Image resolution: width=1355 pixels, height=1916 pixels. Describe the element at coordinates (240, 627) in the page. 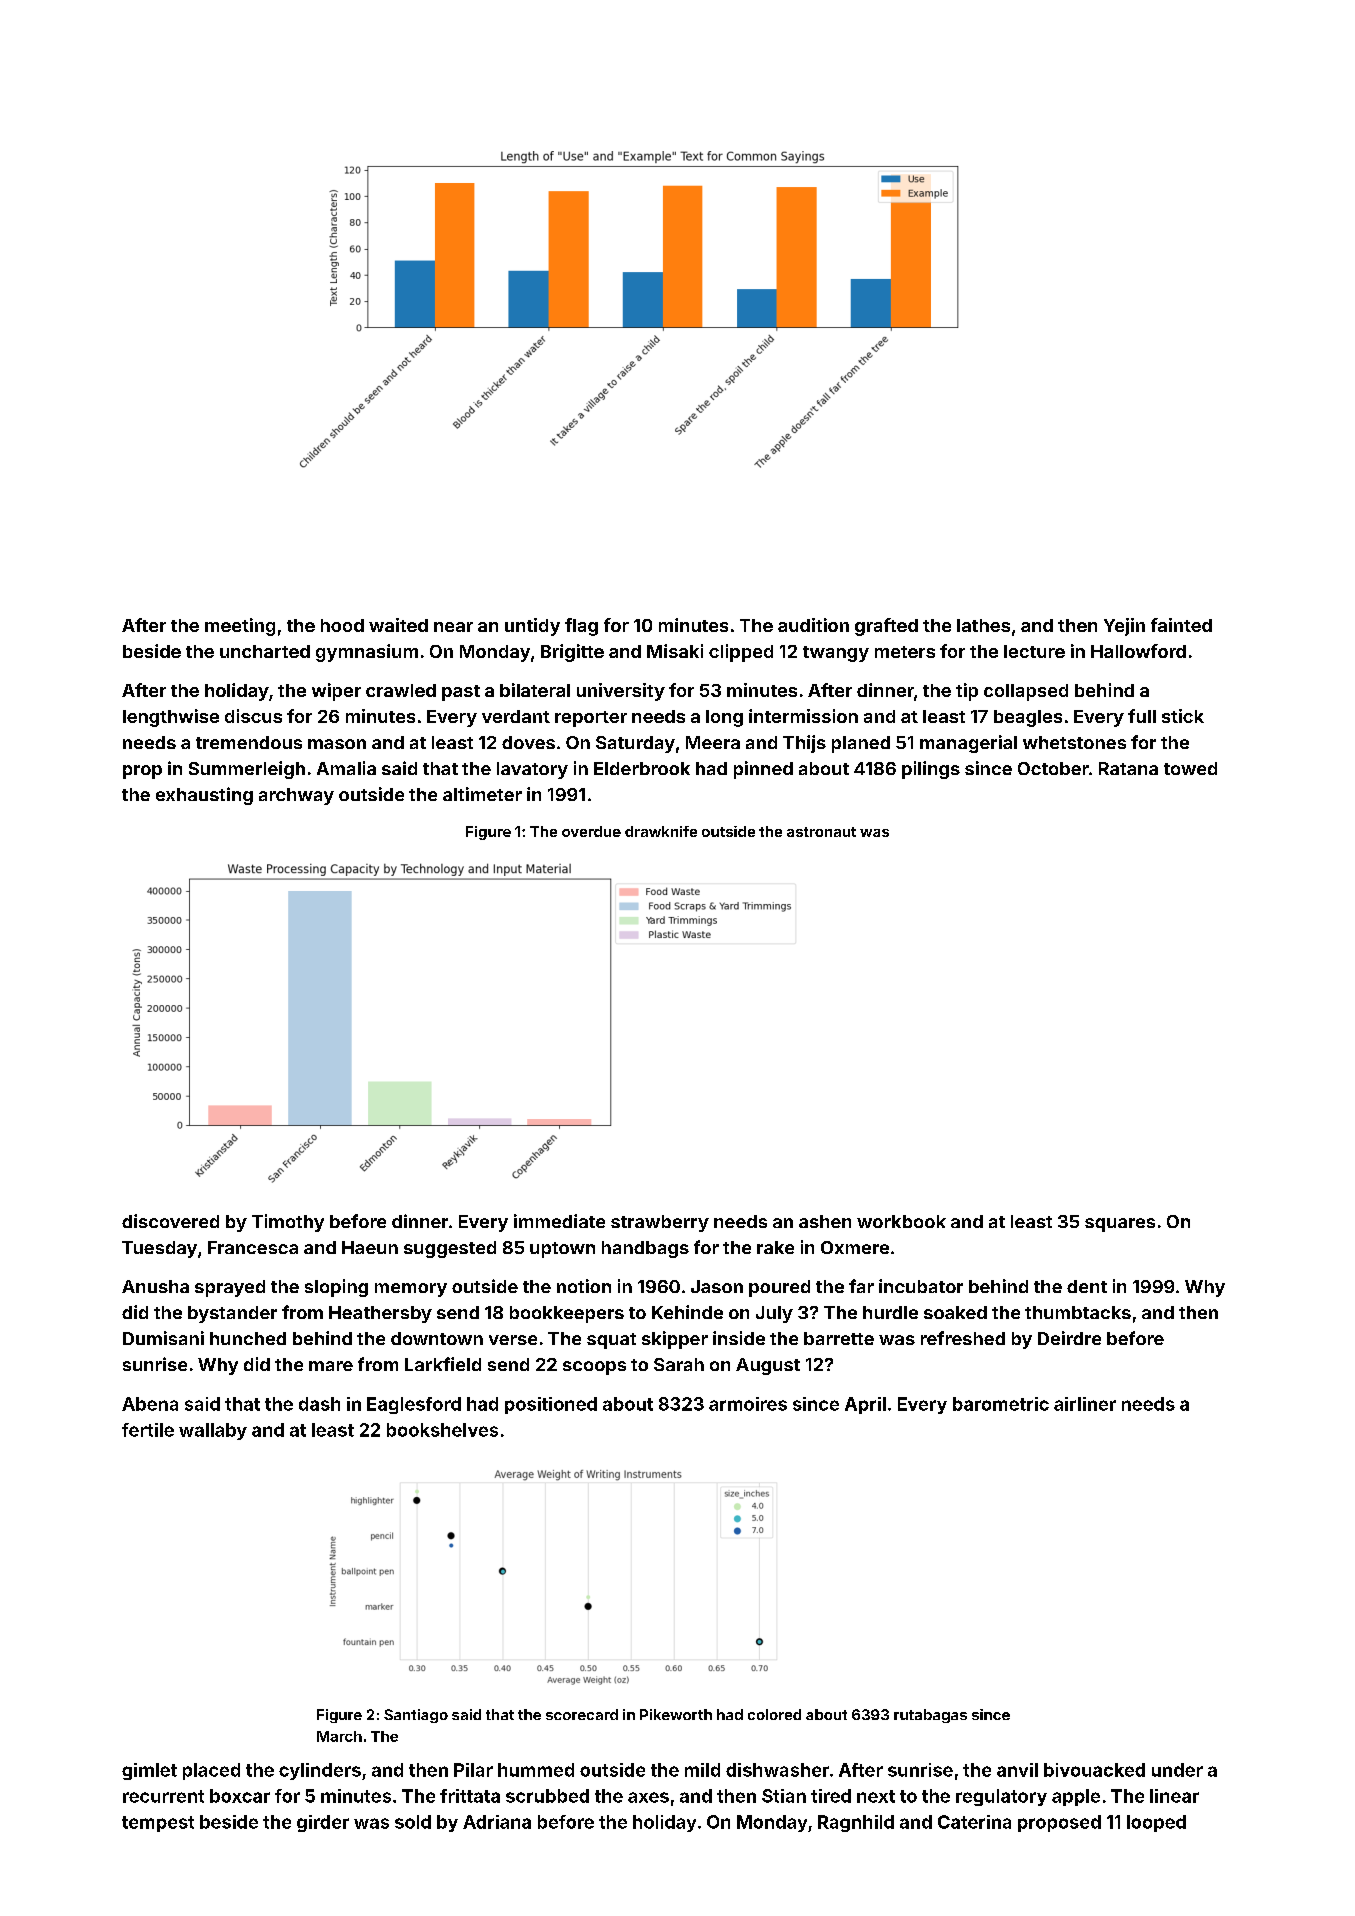

I see `meeting` at that location.
